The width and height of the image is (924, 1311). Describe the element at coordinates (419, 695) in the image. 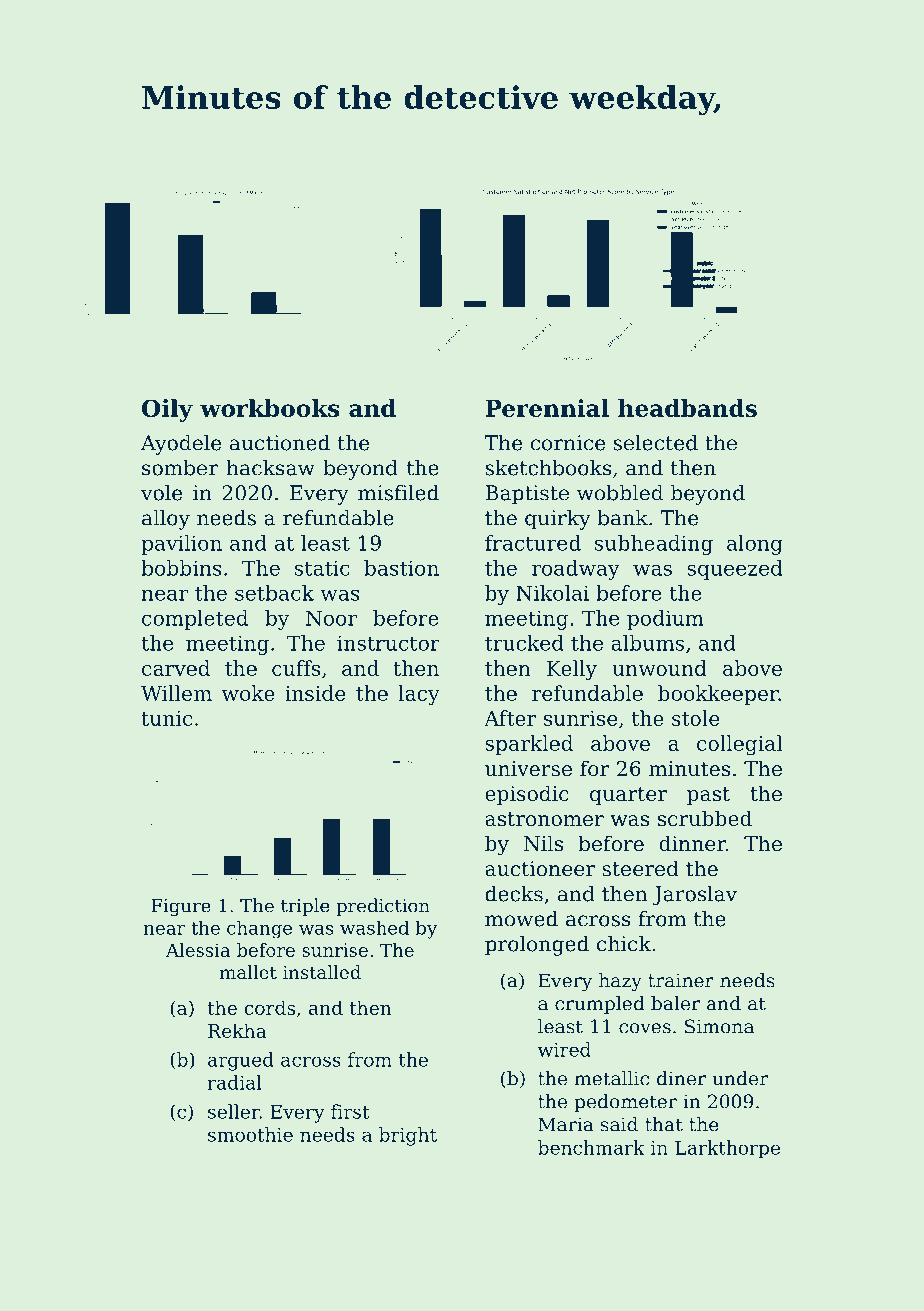

I see `lacy` at that location.
